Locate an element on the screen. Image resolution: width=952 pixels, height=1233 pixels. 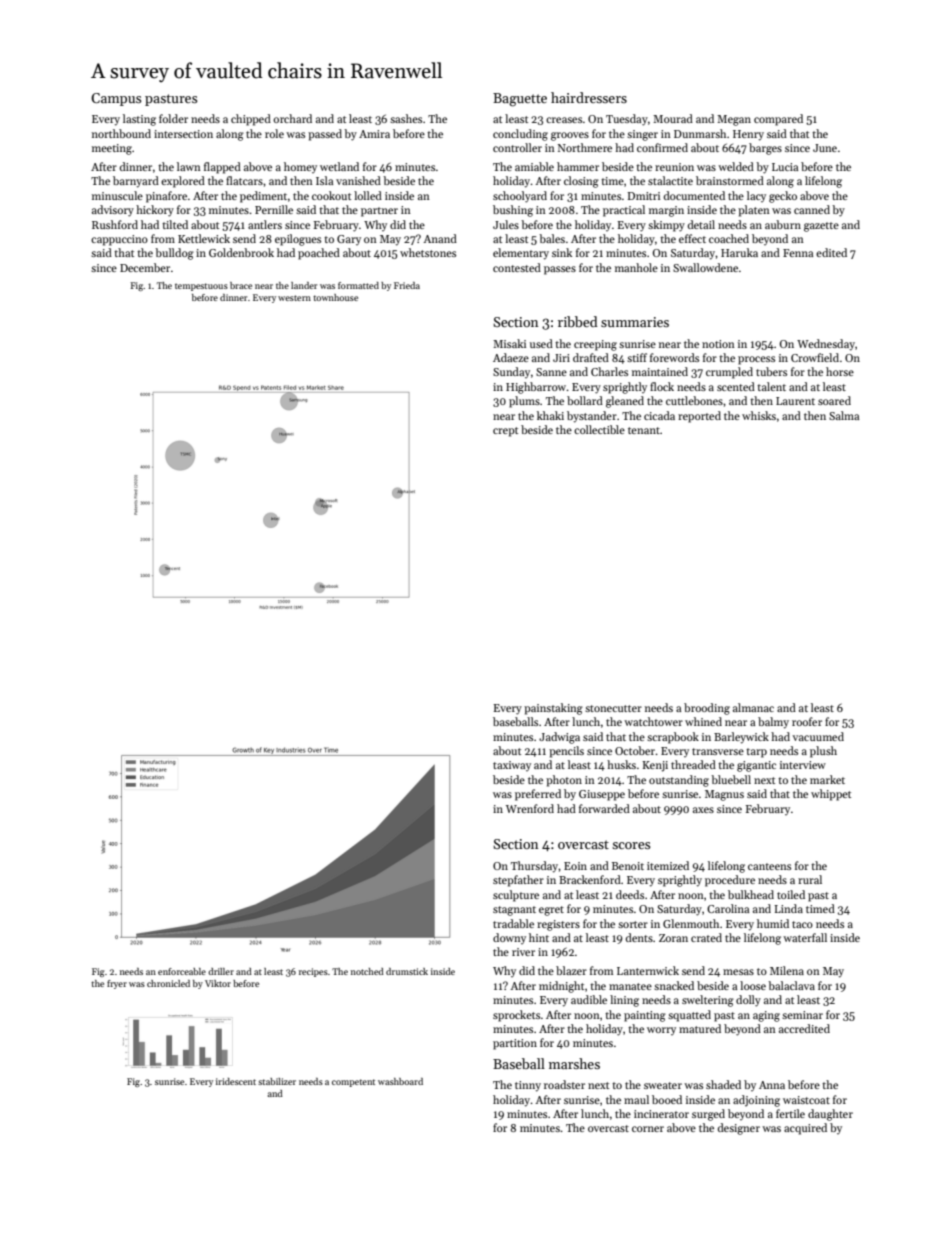
reported is located at coordinates (699, 417).
